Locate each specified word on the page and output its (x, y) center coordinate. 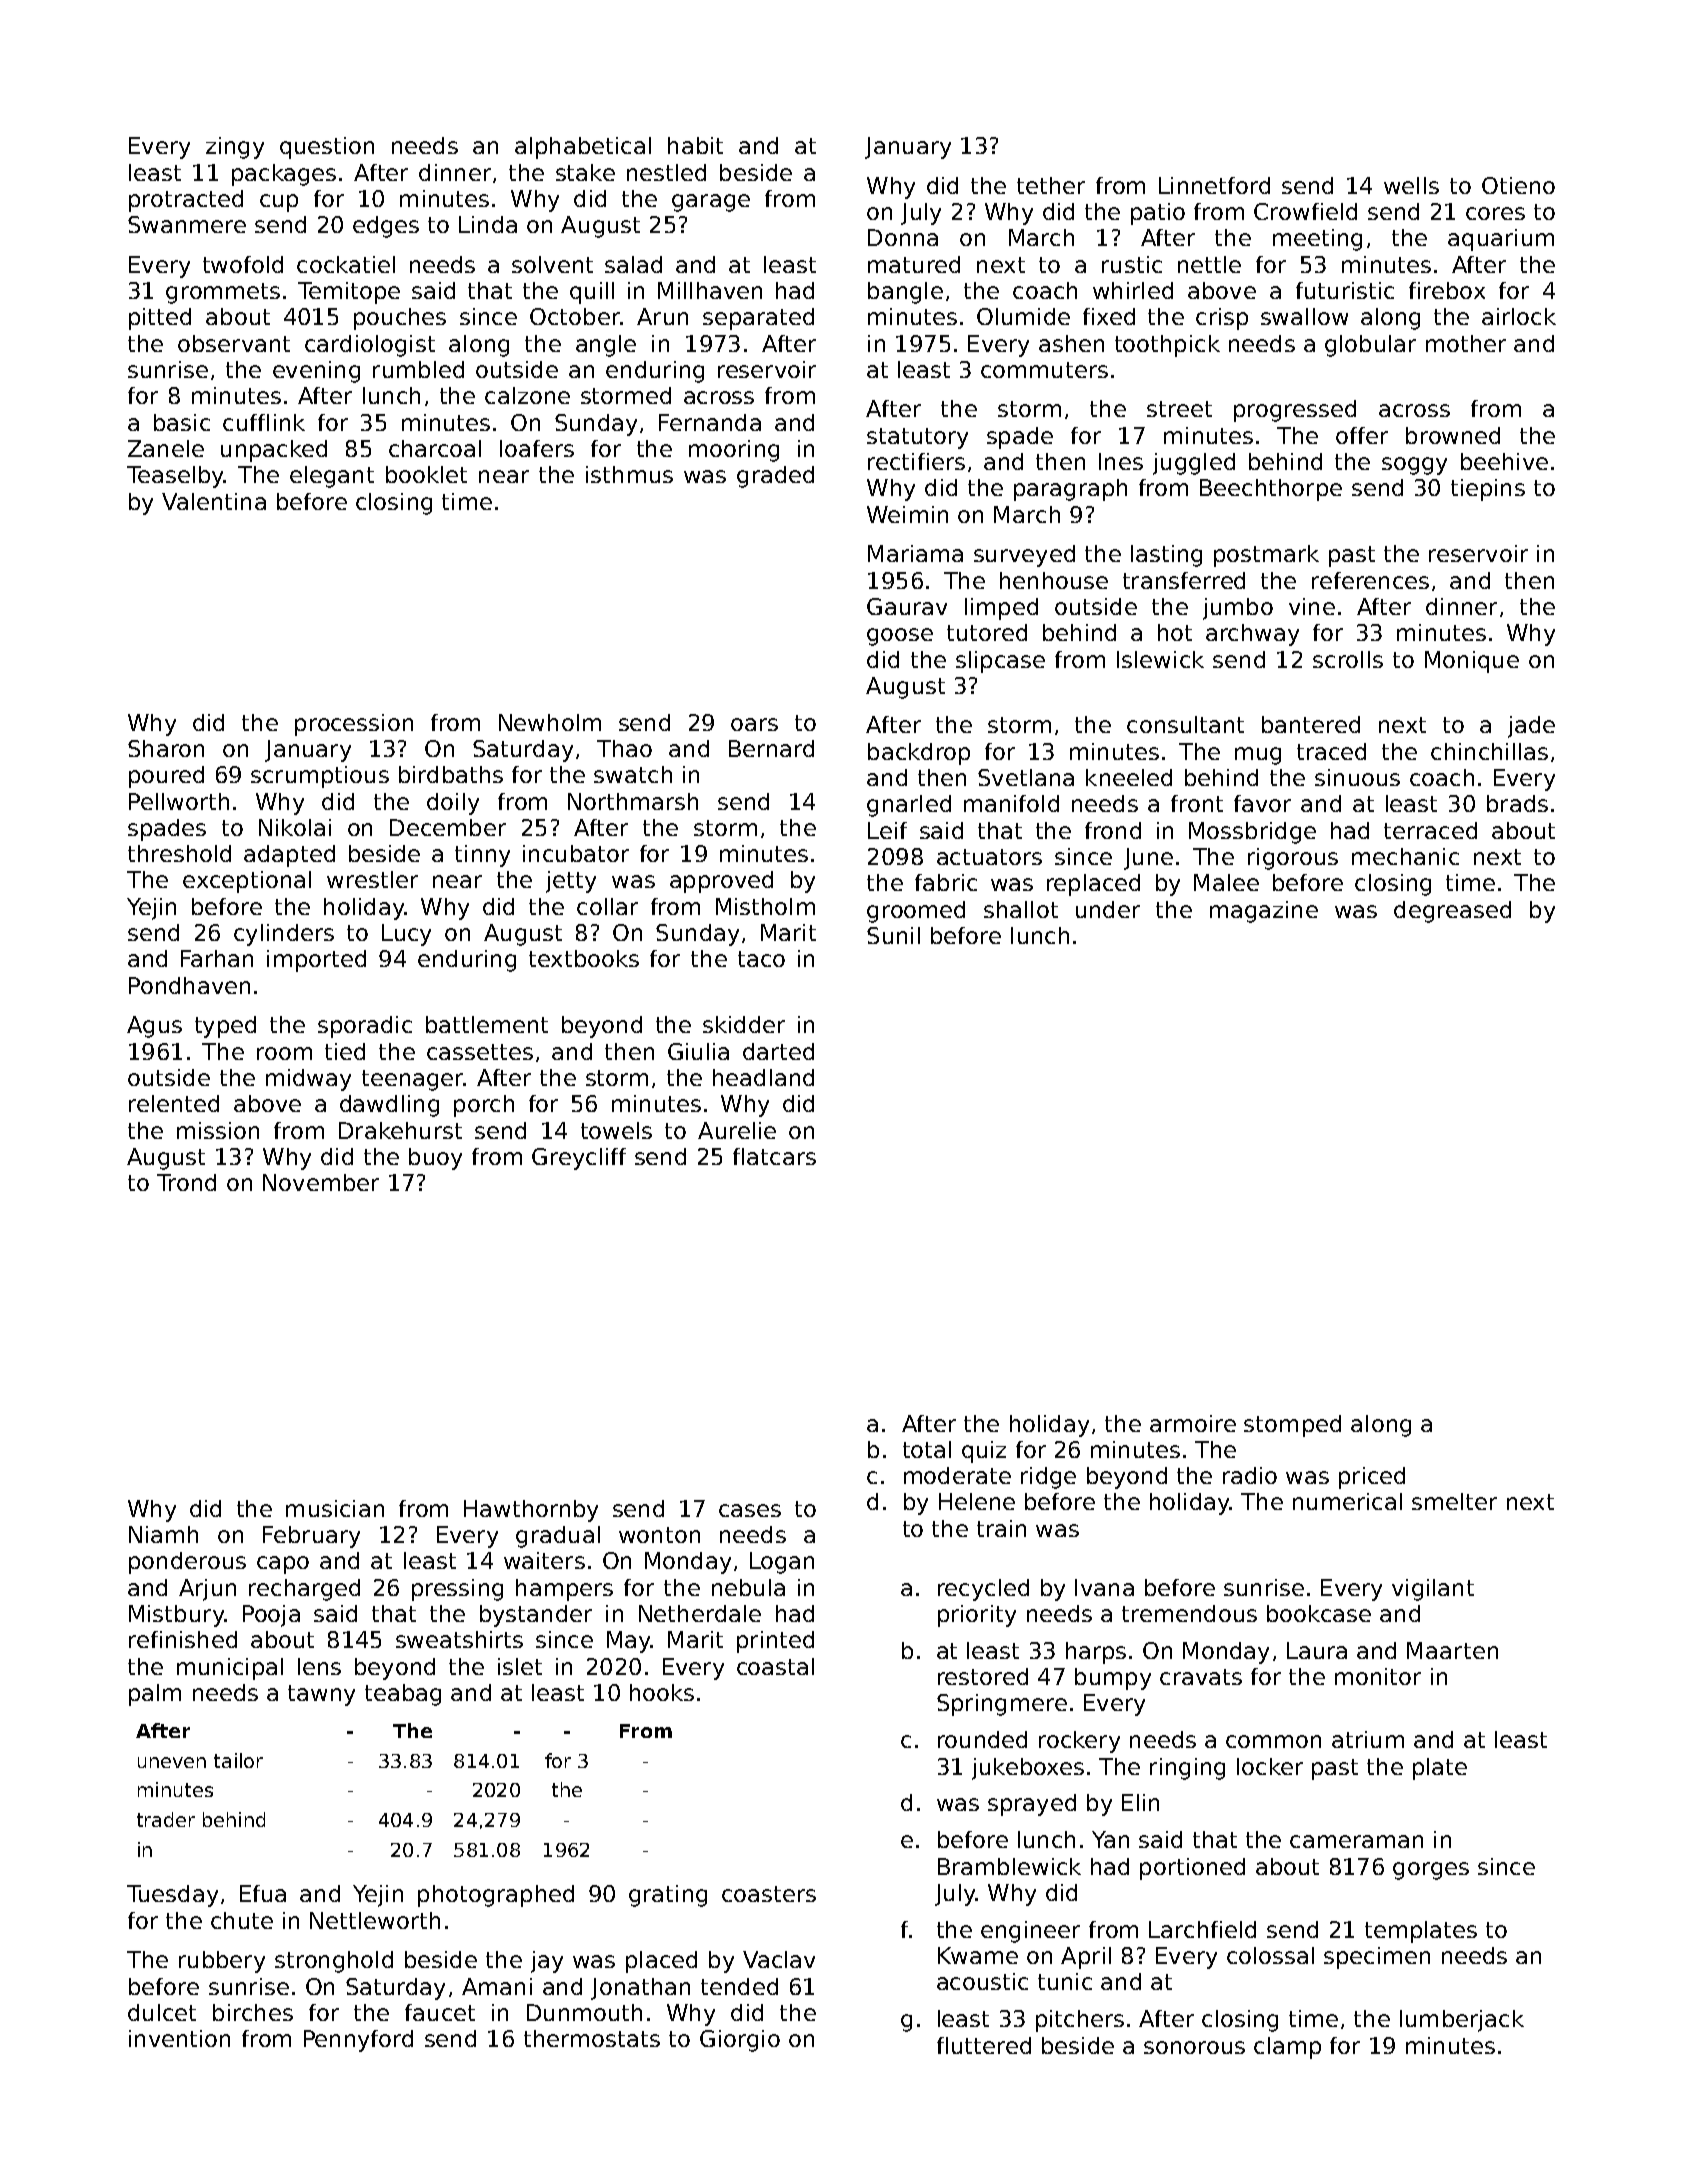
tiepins (1488, 490)
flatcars (774, 1156)
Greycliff (579, 1159)
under (1108, 909)
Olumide (1023, 316)
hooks (662, 1692)
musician (335, 1508)
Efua (263, 1893)
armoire (1193, 1423)
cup (279, 203)
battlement (487, 1024)
